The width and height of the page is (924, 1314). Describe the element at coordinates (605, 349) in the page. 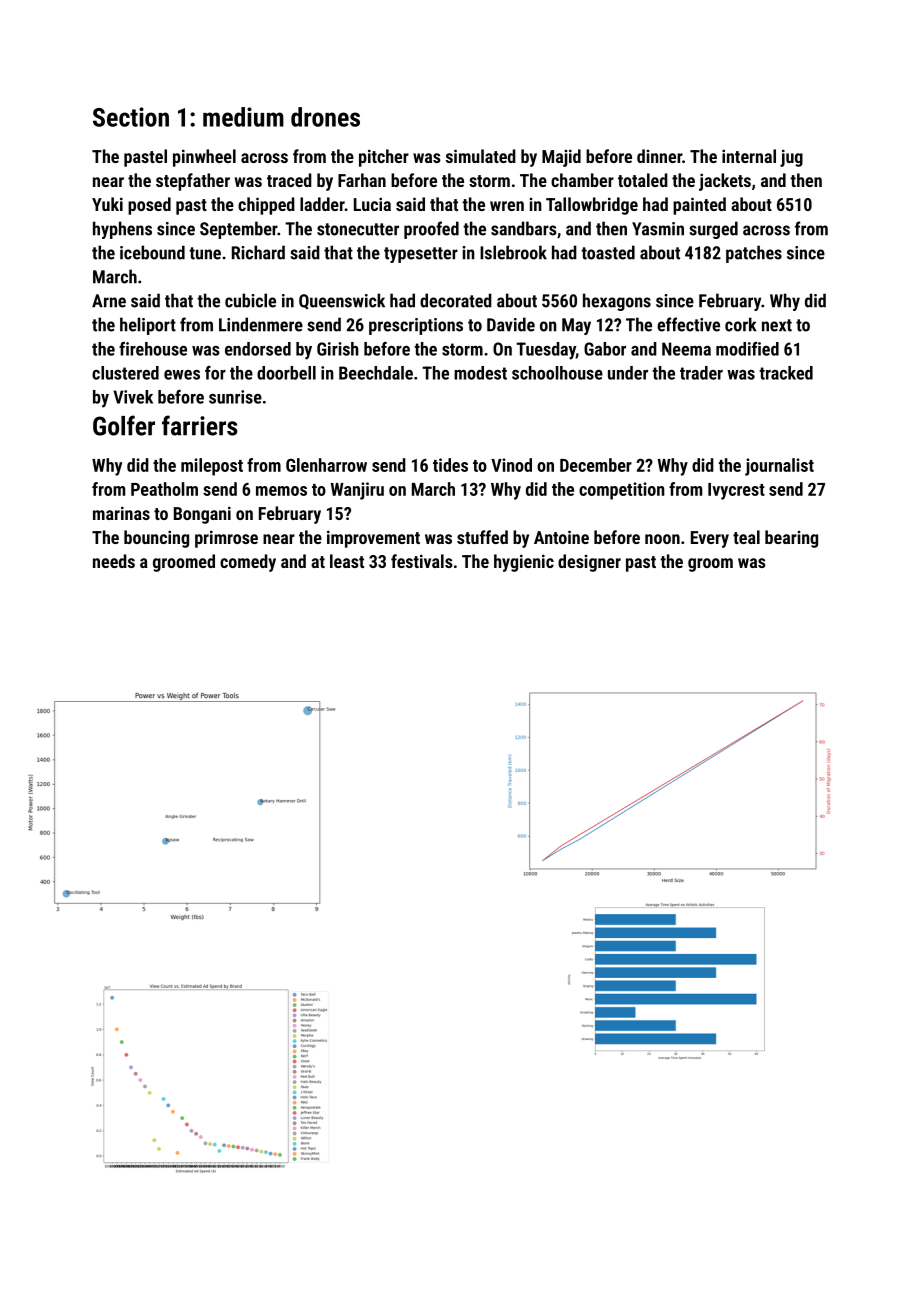

I see `Gabor` at that location.
